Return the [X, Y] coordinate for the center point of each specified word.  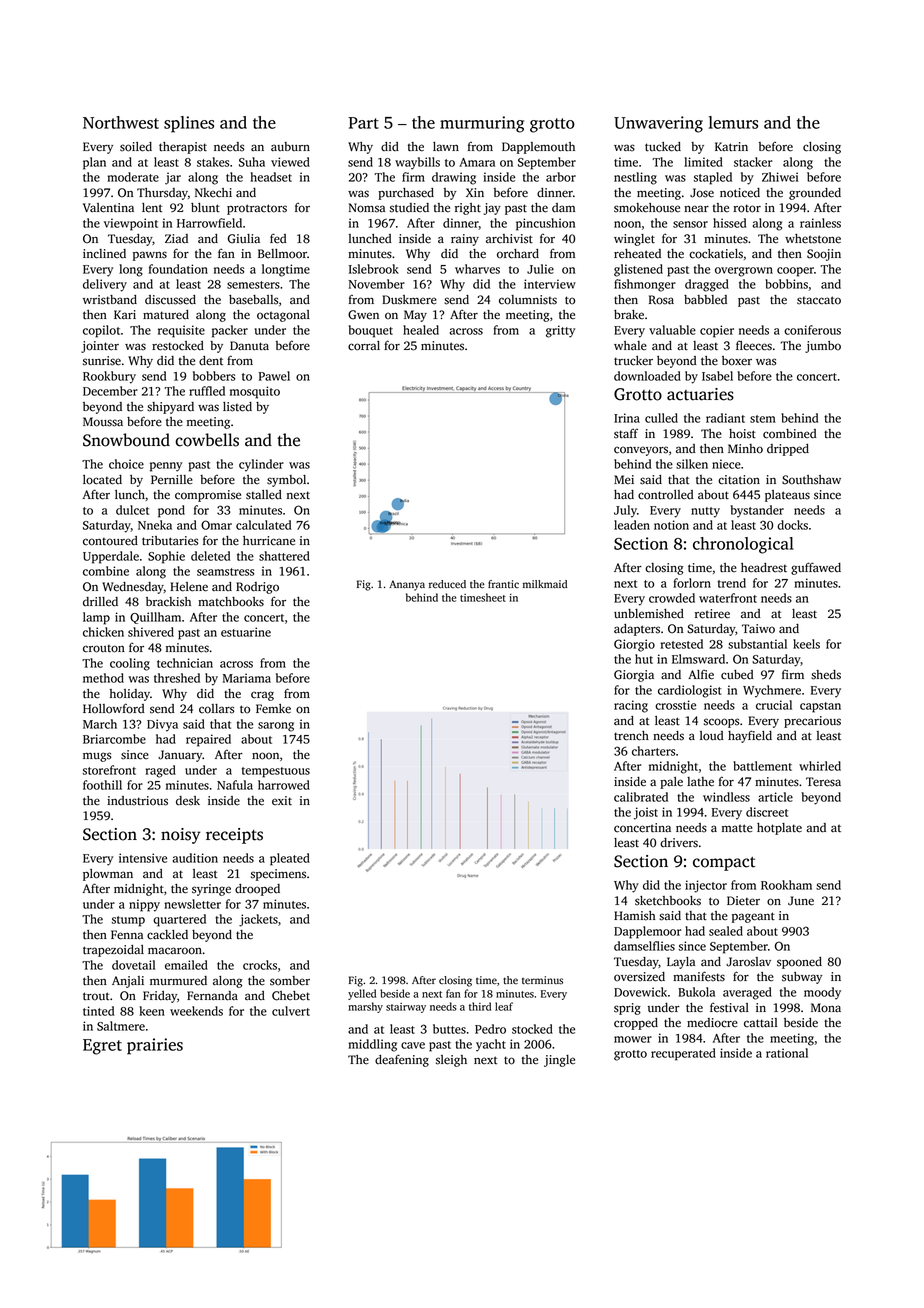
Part [363, 123]
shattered [284, 556]
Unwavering [658, 124]
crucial [774, 705]
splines [189, 124]
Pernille [172, 480]
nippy [144, 905]
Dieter [743, 901]
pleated [290, 859]
